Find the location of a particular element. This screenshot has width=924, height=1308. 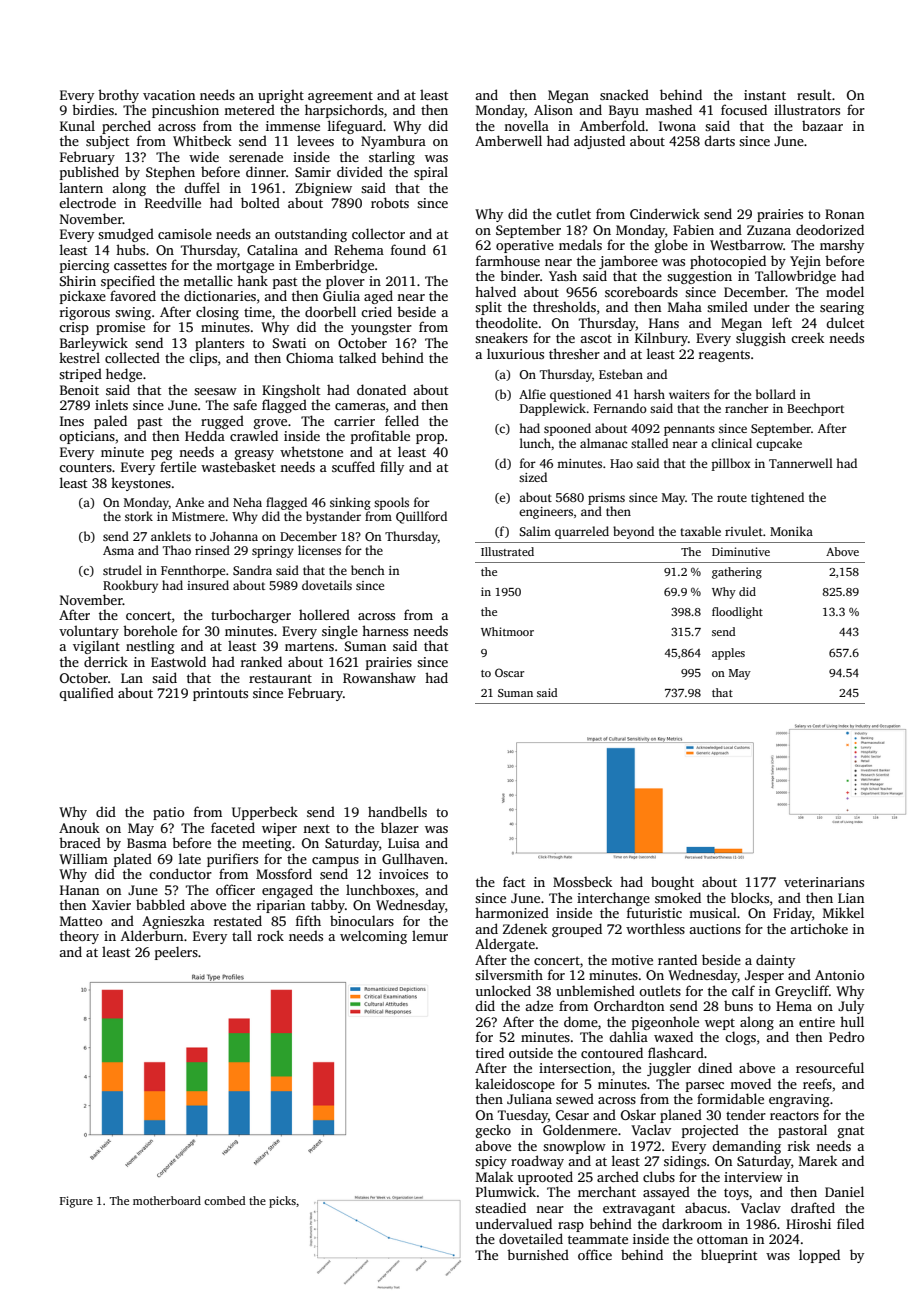

motherboard is located at coordinates (167, 1200).
